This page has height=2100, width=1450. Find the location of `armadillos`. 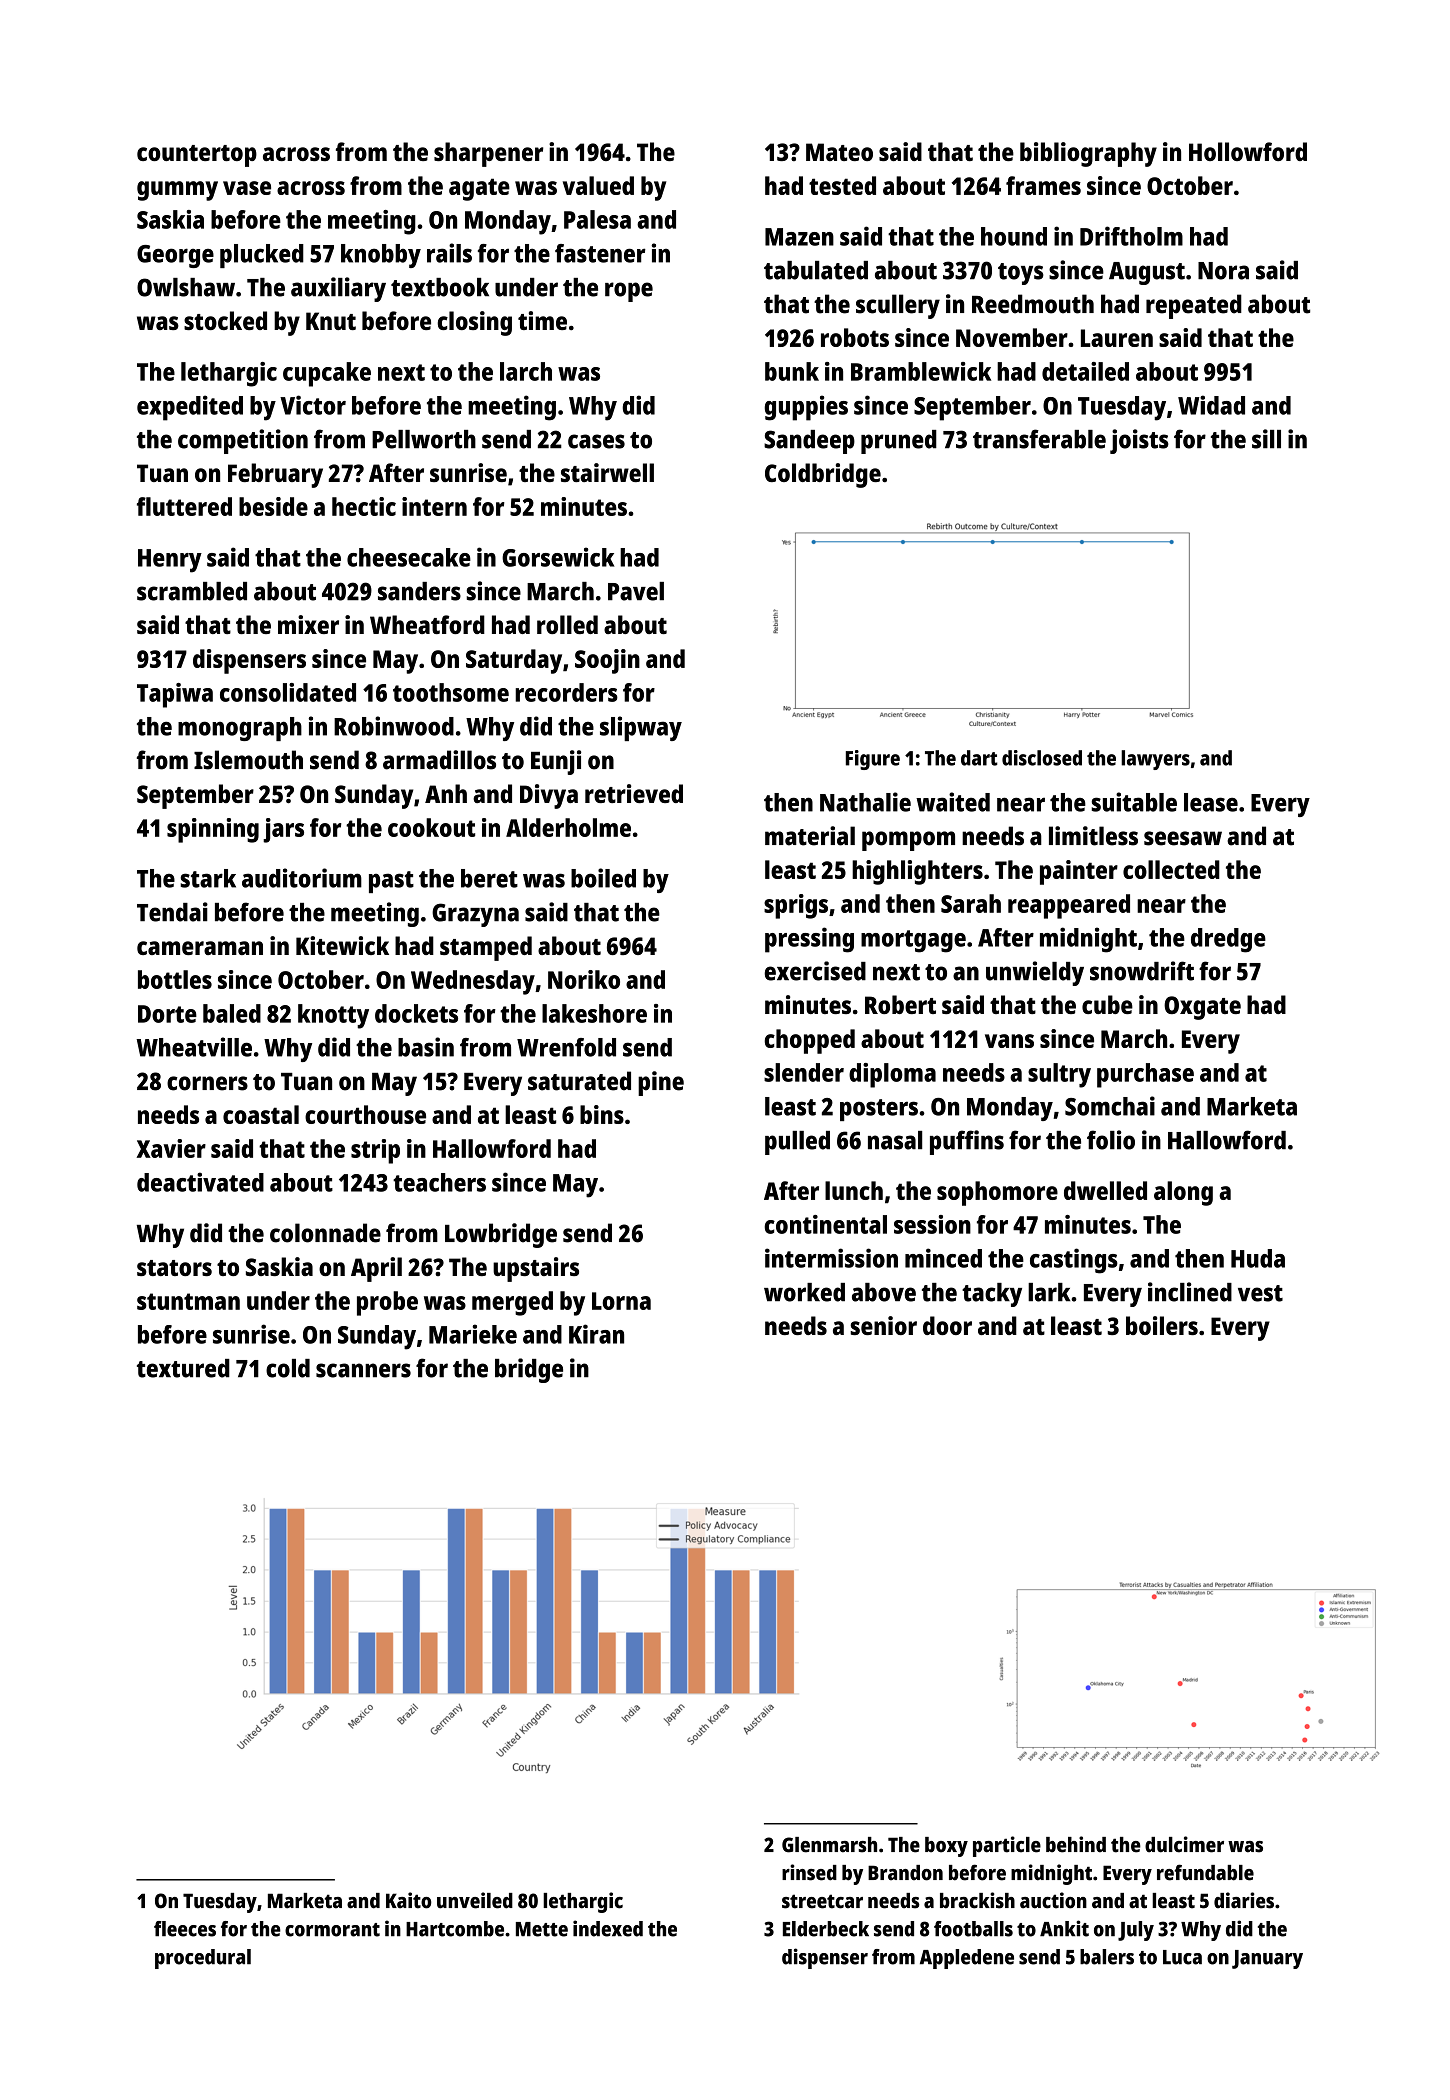

armadillos is located at coordinates (439, 760).
